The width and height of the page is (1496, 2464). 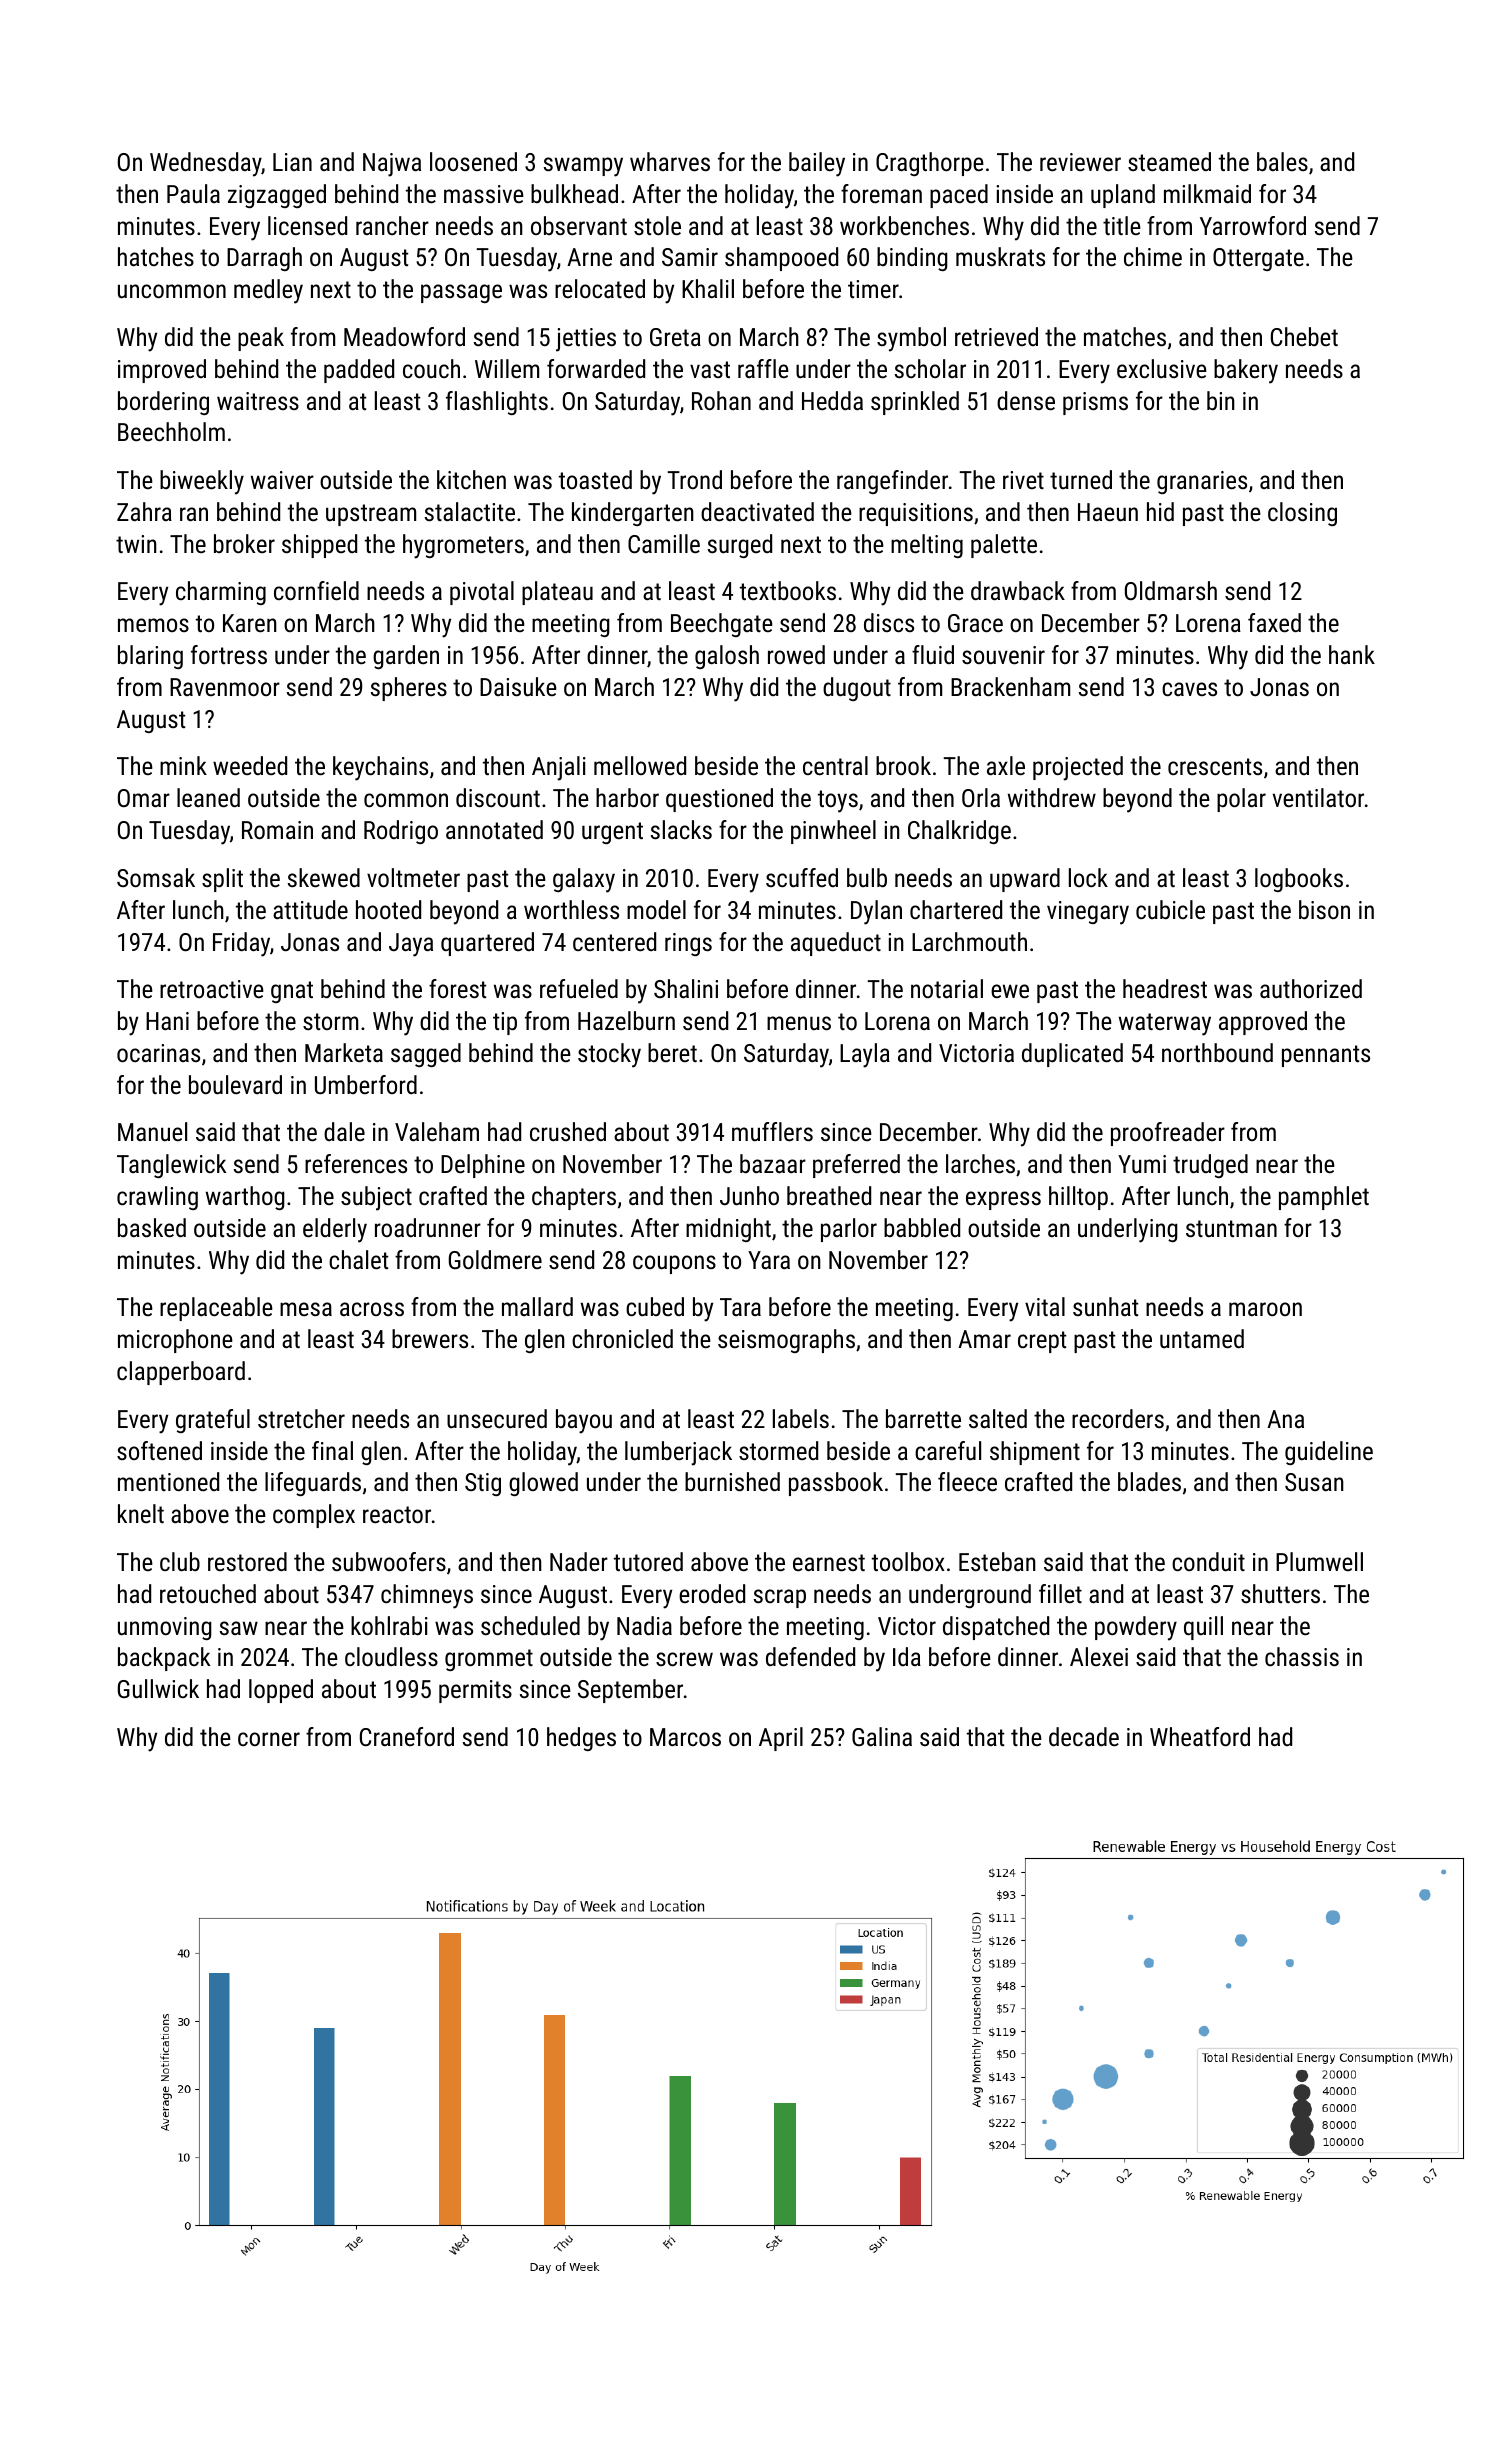 What do you see at coordinates (927, 546) in the page?
I see `melting` at bounding box center [927, 546].
